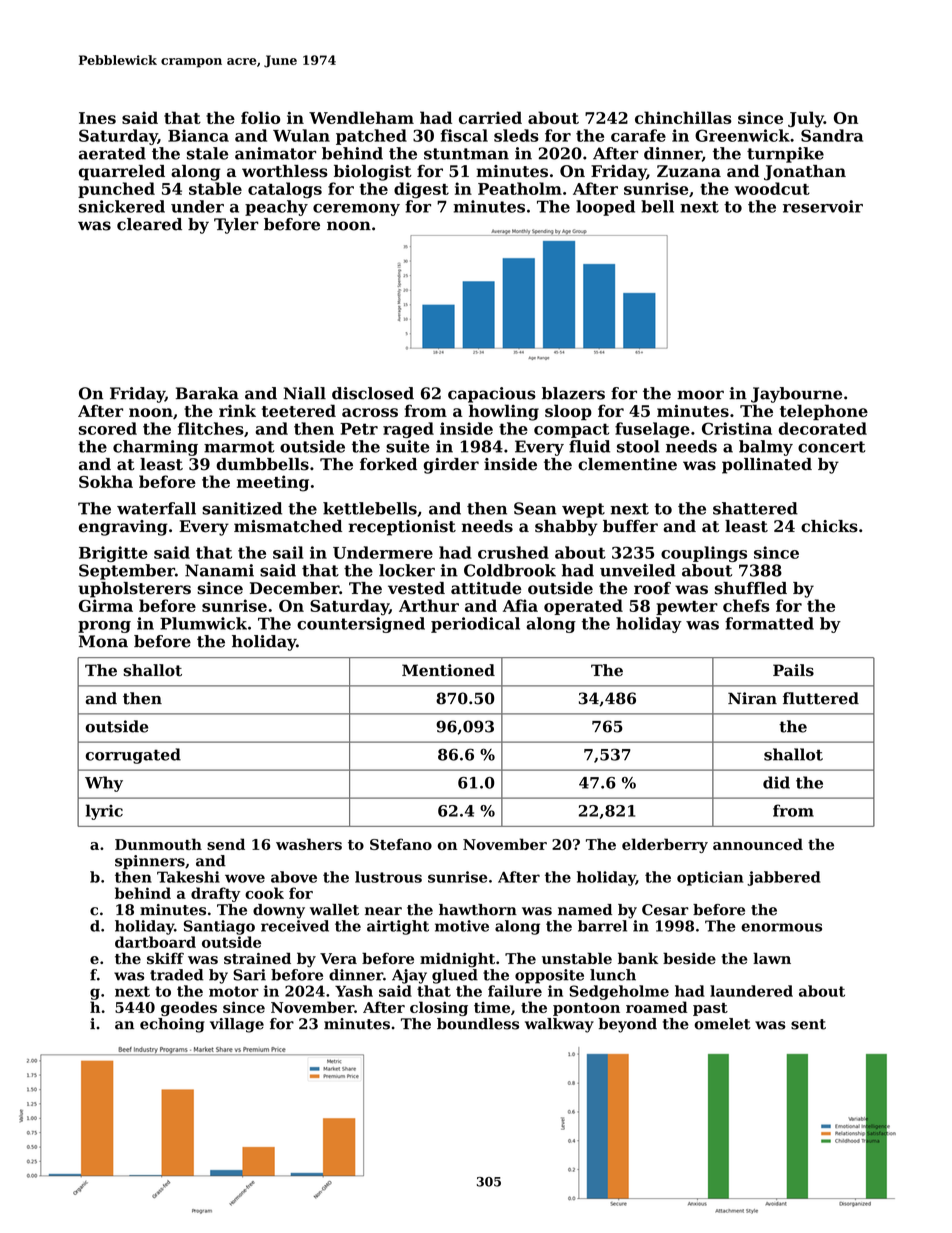  Describe the element at coordinates (829, 526) in the screenshot. I see `chicks` at that location.
